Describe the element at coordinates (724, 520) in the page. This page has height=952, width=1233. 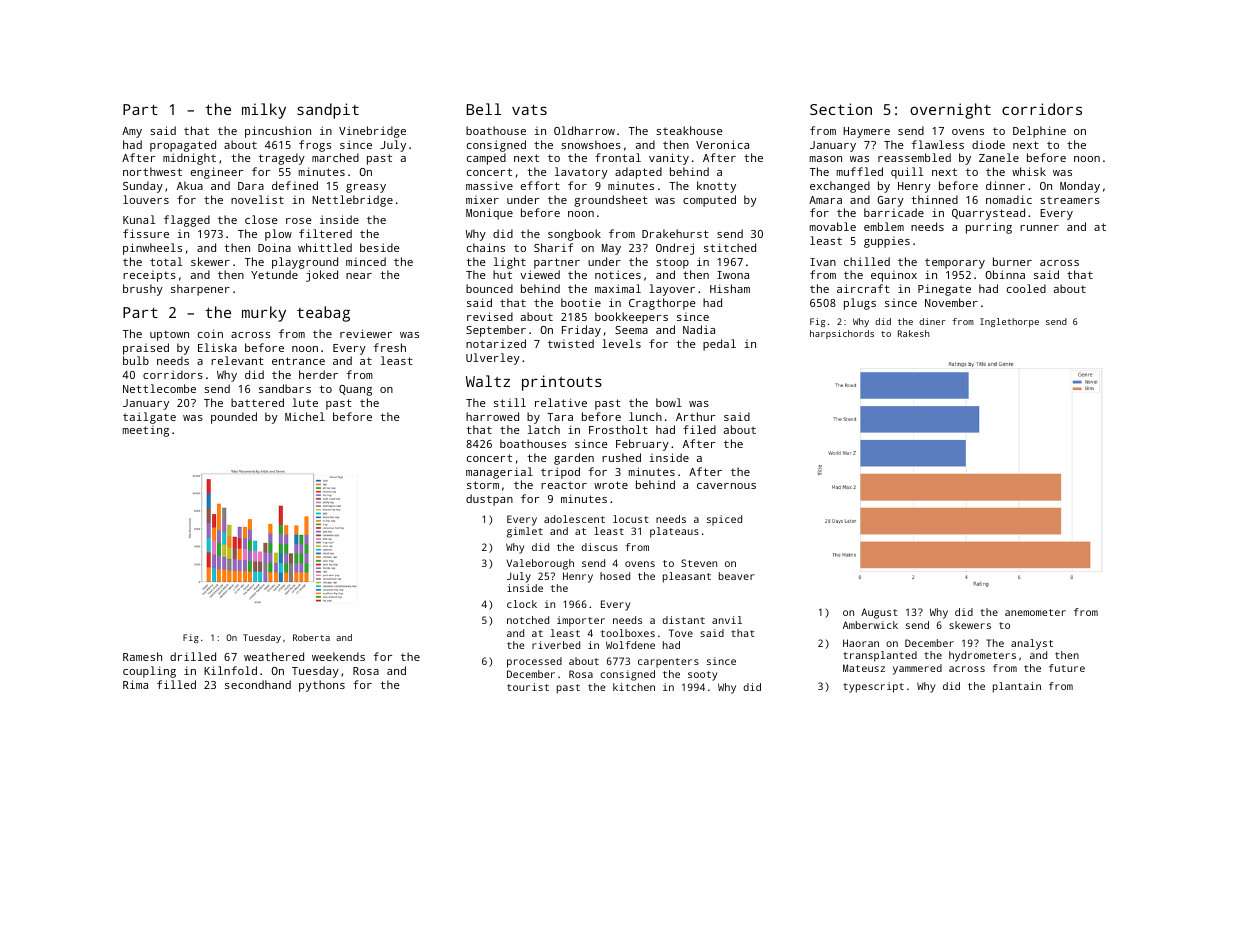
I see `spiced` at that location.
